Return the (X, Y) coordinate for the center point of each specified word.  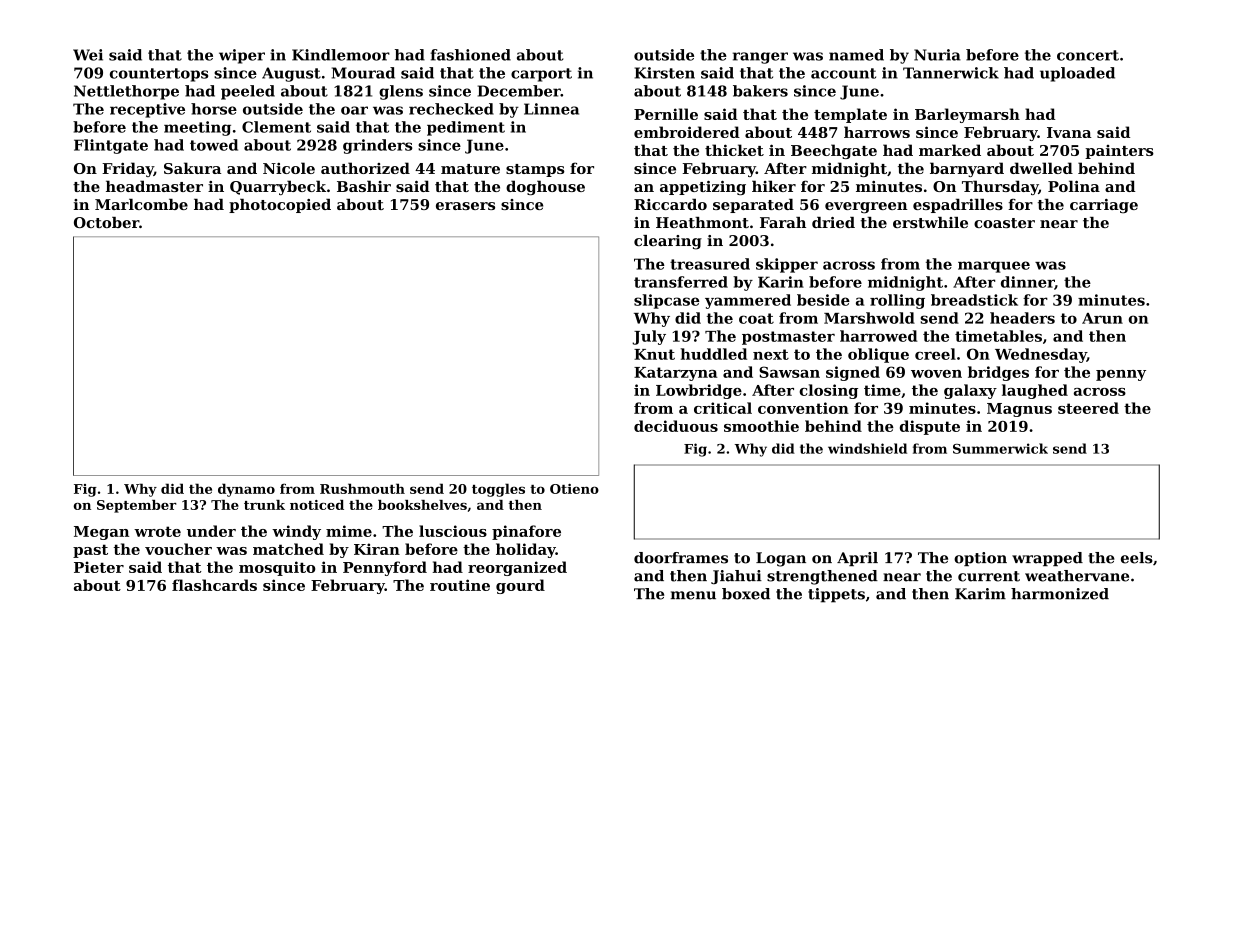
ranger (760, 58)
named (856, 55)
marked (950, 150)
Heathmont (702, 222)
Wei (88, 55)
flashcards (214, 585)
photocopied (280, 206)
